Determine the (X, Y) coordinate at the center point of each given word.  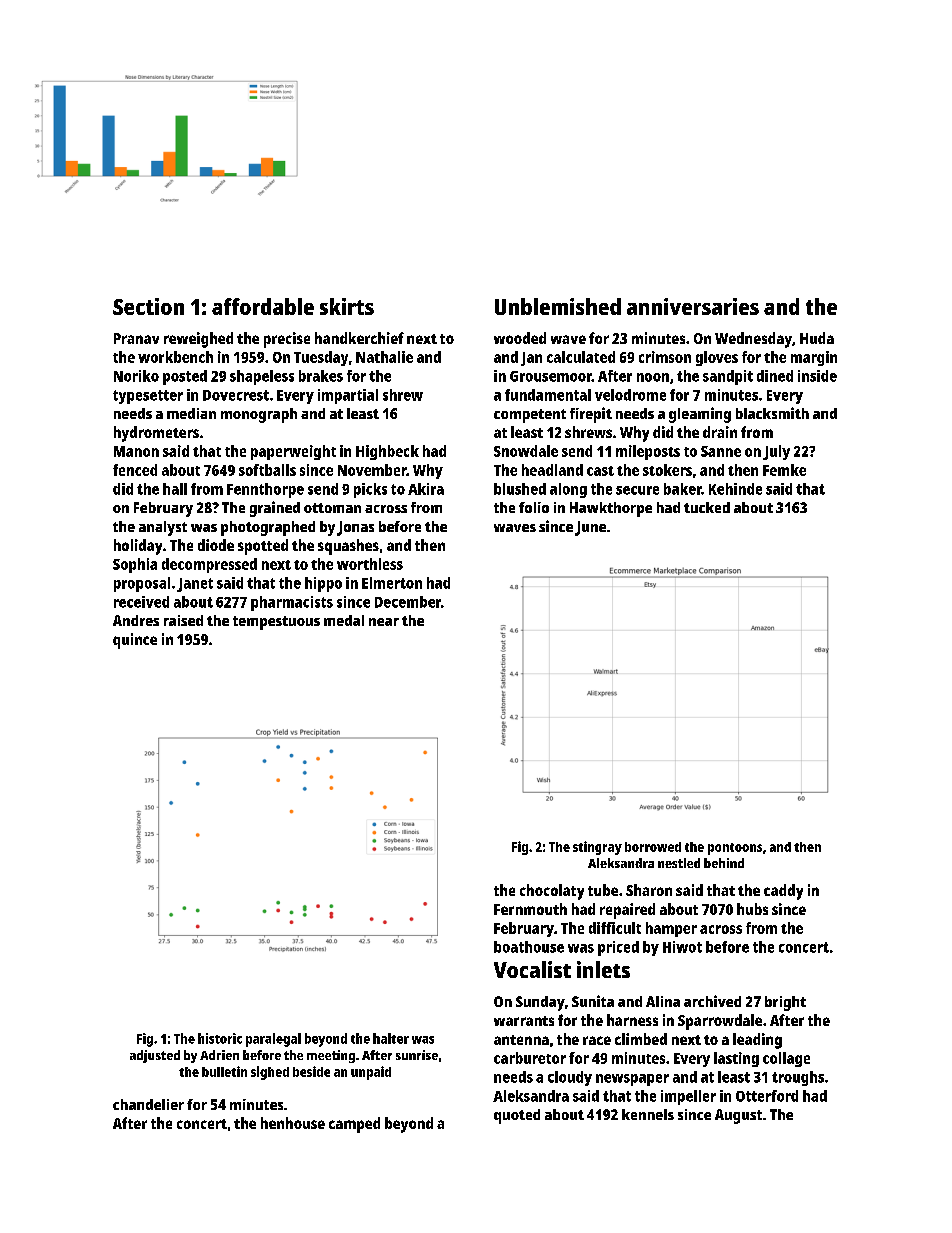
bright (785, 1003)
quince (135, 641)
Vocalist (532, 969)
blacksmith (772, 413)
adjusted (155, 1056)
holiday (138, 547)
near (384, 622)
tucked (707, 507)
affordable (263, 306)
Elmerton (392, 583)
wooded (520, 338)
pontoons (735, 849)
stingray (597, 848)
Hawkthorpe (611, 509)
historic (220, 1038)
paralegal (273, 1040)
